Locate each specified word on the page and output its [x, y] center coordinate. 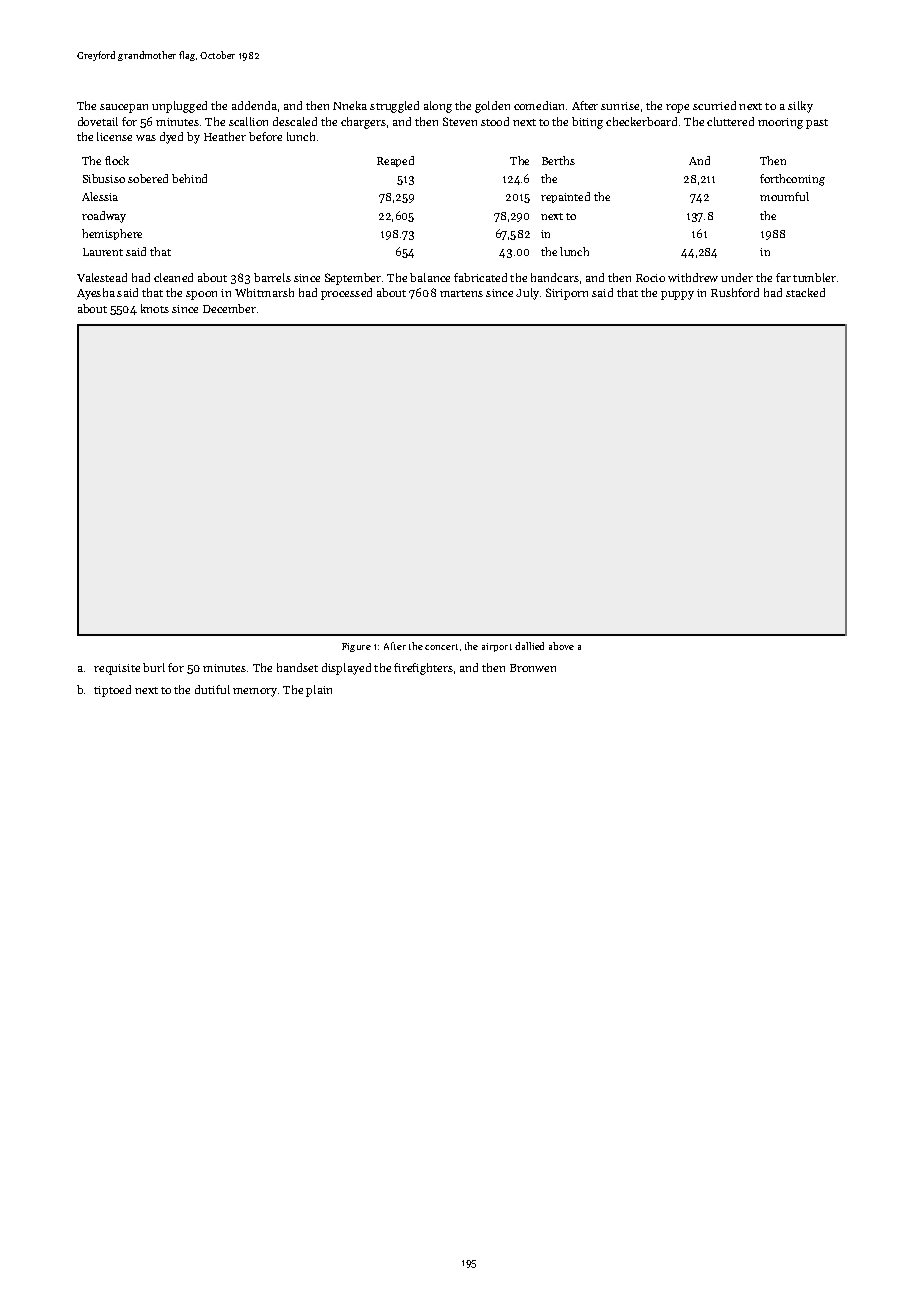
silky [800, 107]
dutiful [212, 689]
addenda [254, 105]
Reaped [395, 161]
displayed [346, 669]
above [561, 646]
